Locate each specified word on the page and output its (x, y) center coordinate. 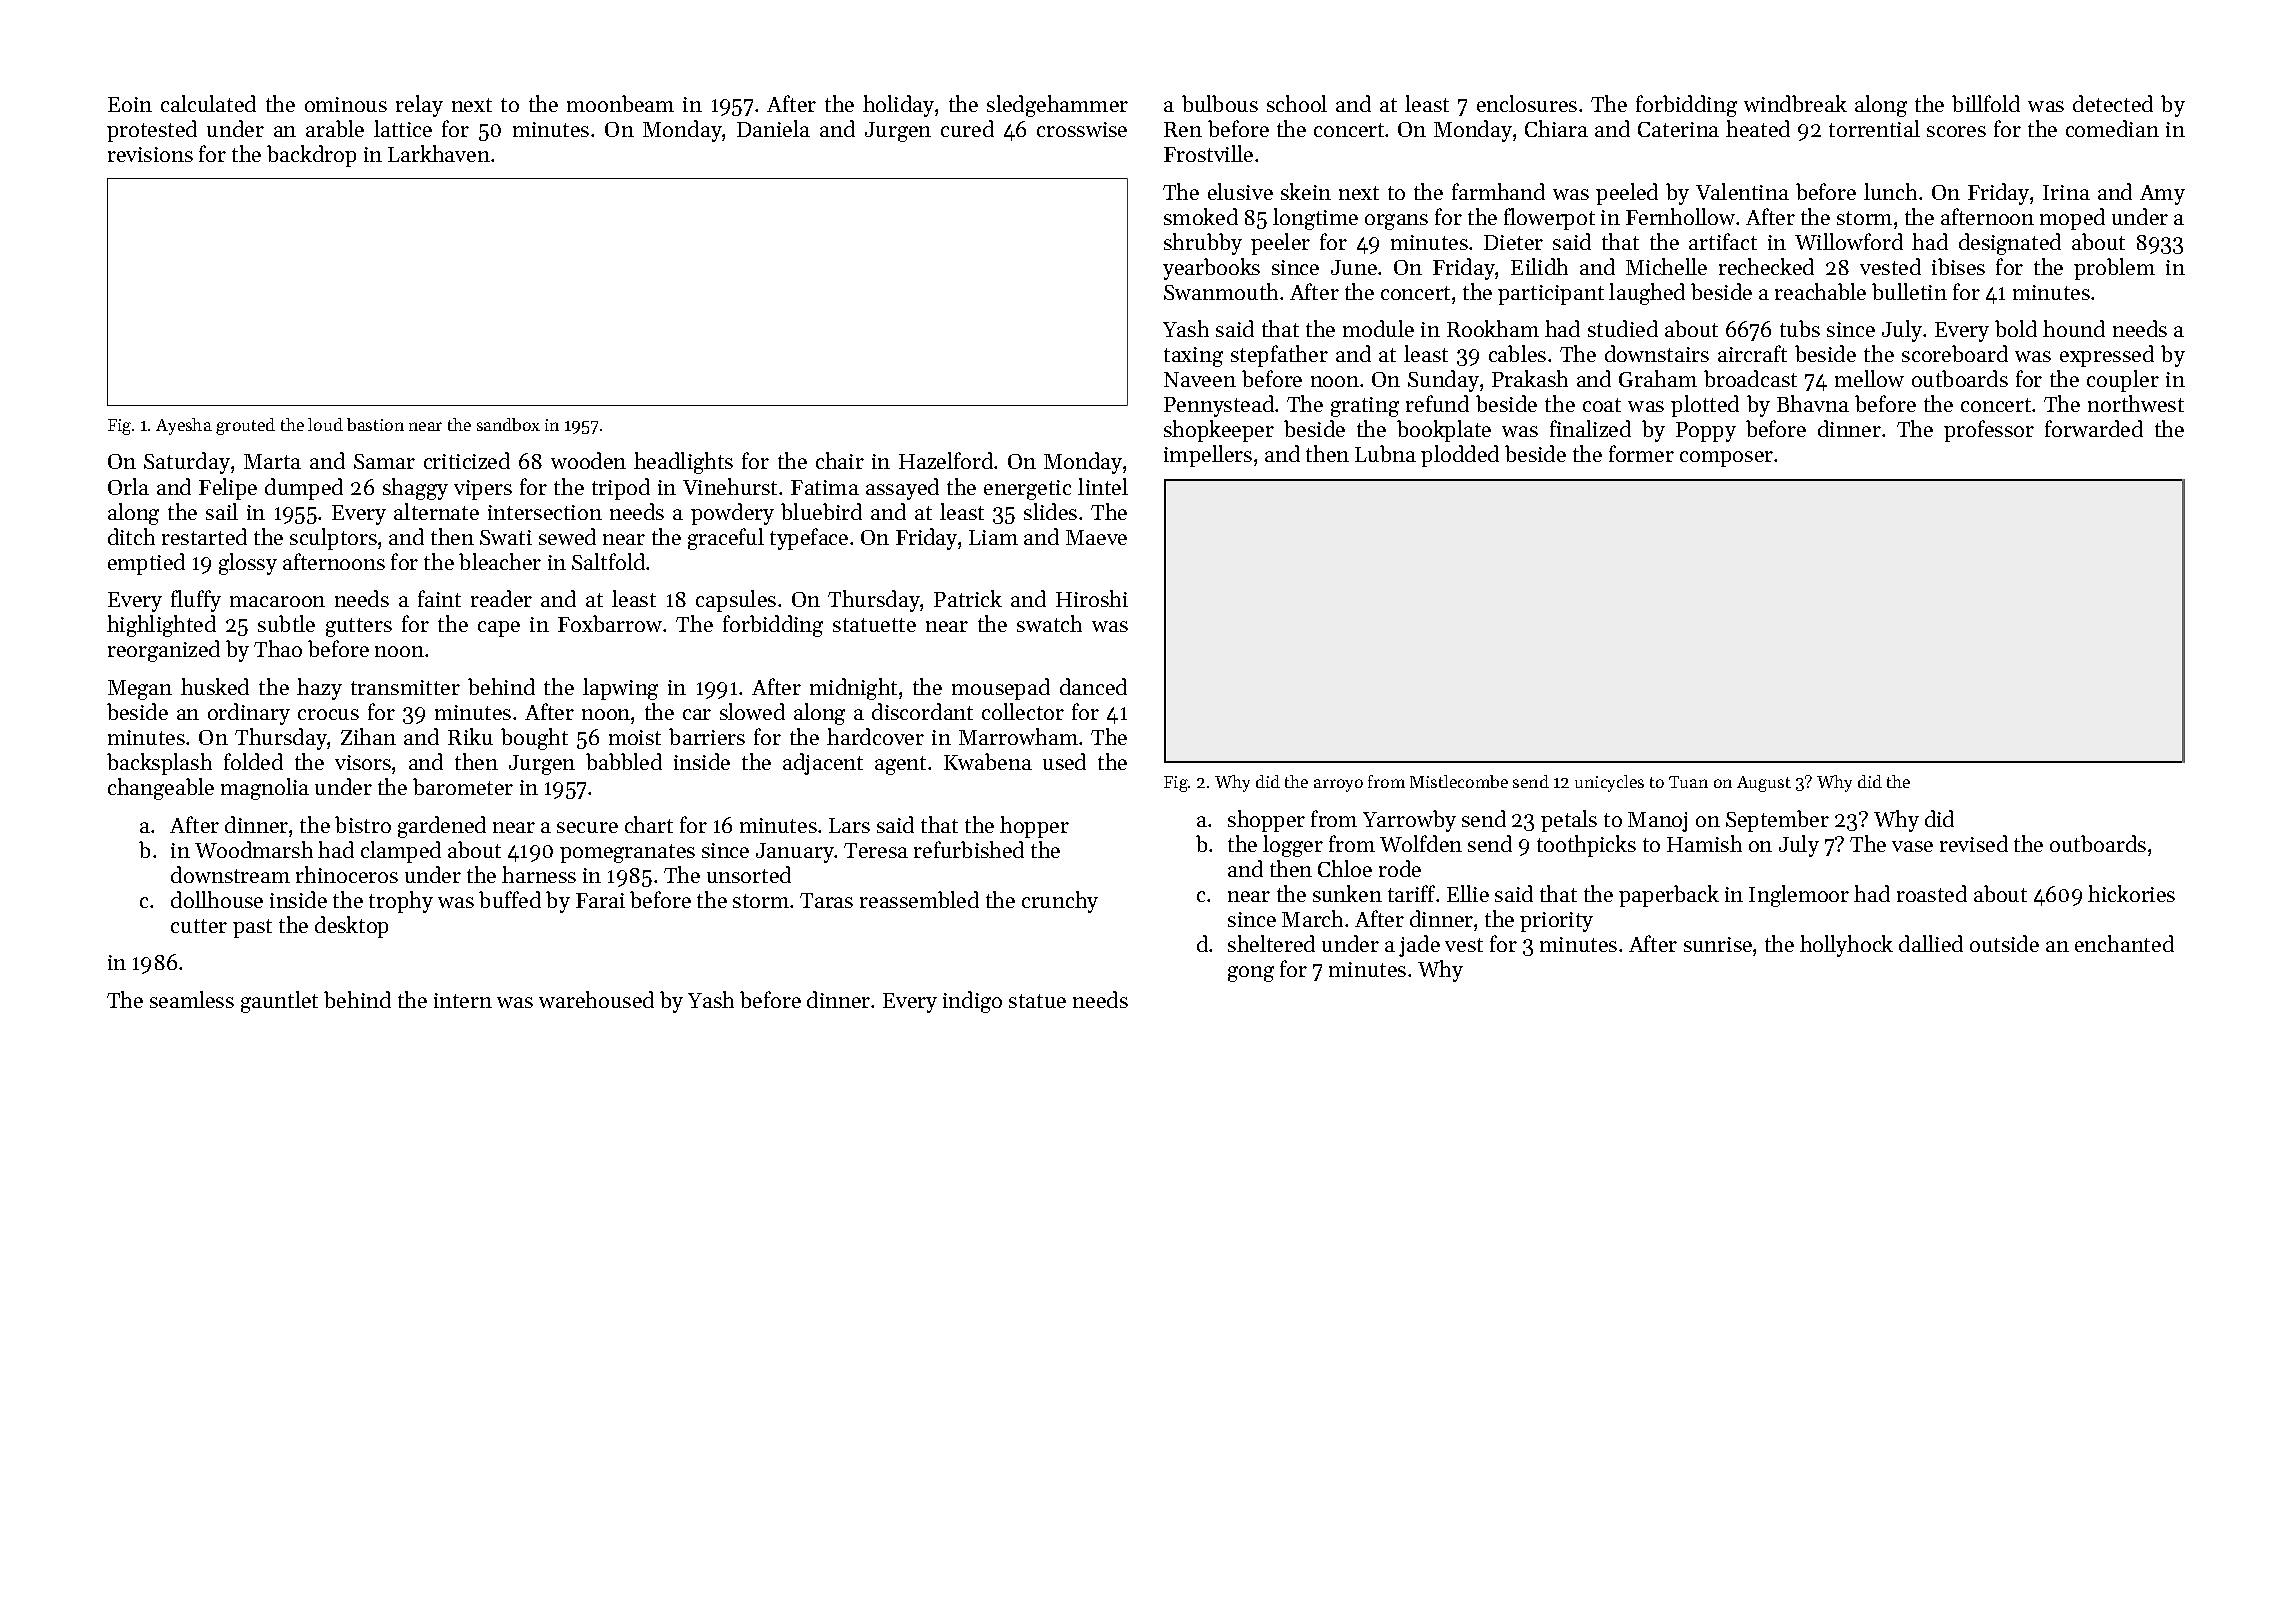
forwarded (2094, 428)
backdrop (311, 156)
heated (1758, 128)
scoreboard (1955, 353)
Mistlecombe (1459, 781)
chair (840, 460)
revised (1974, 843)
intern (463, 1000)
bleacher (500, 561)
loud (325, 424)
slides (1050, 511)
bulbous (1220, 103)
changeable (161, 789)
